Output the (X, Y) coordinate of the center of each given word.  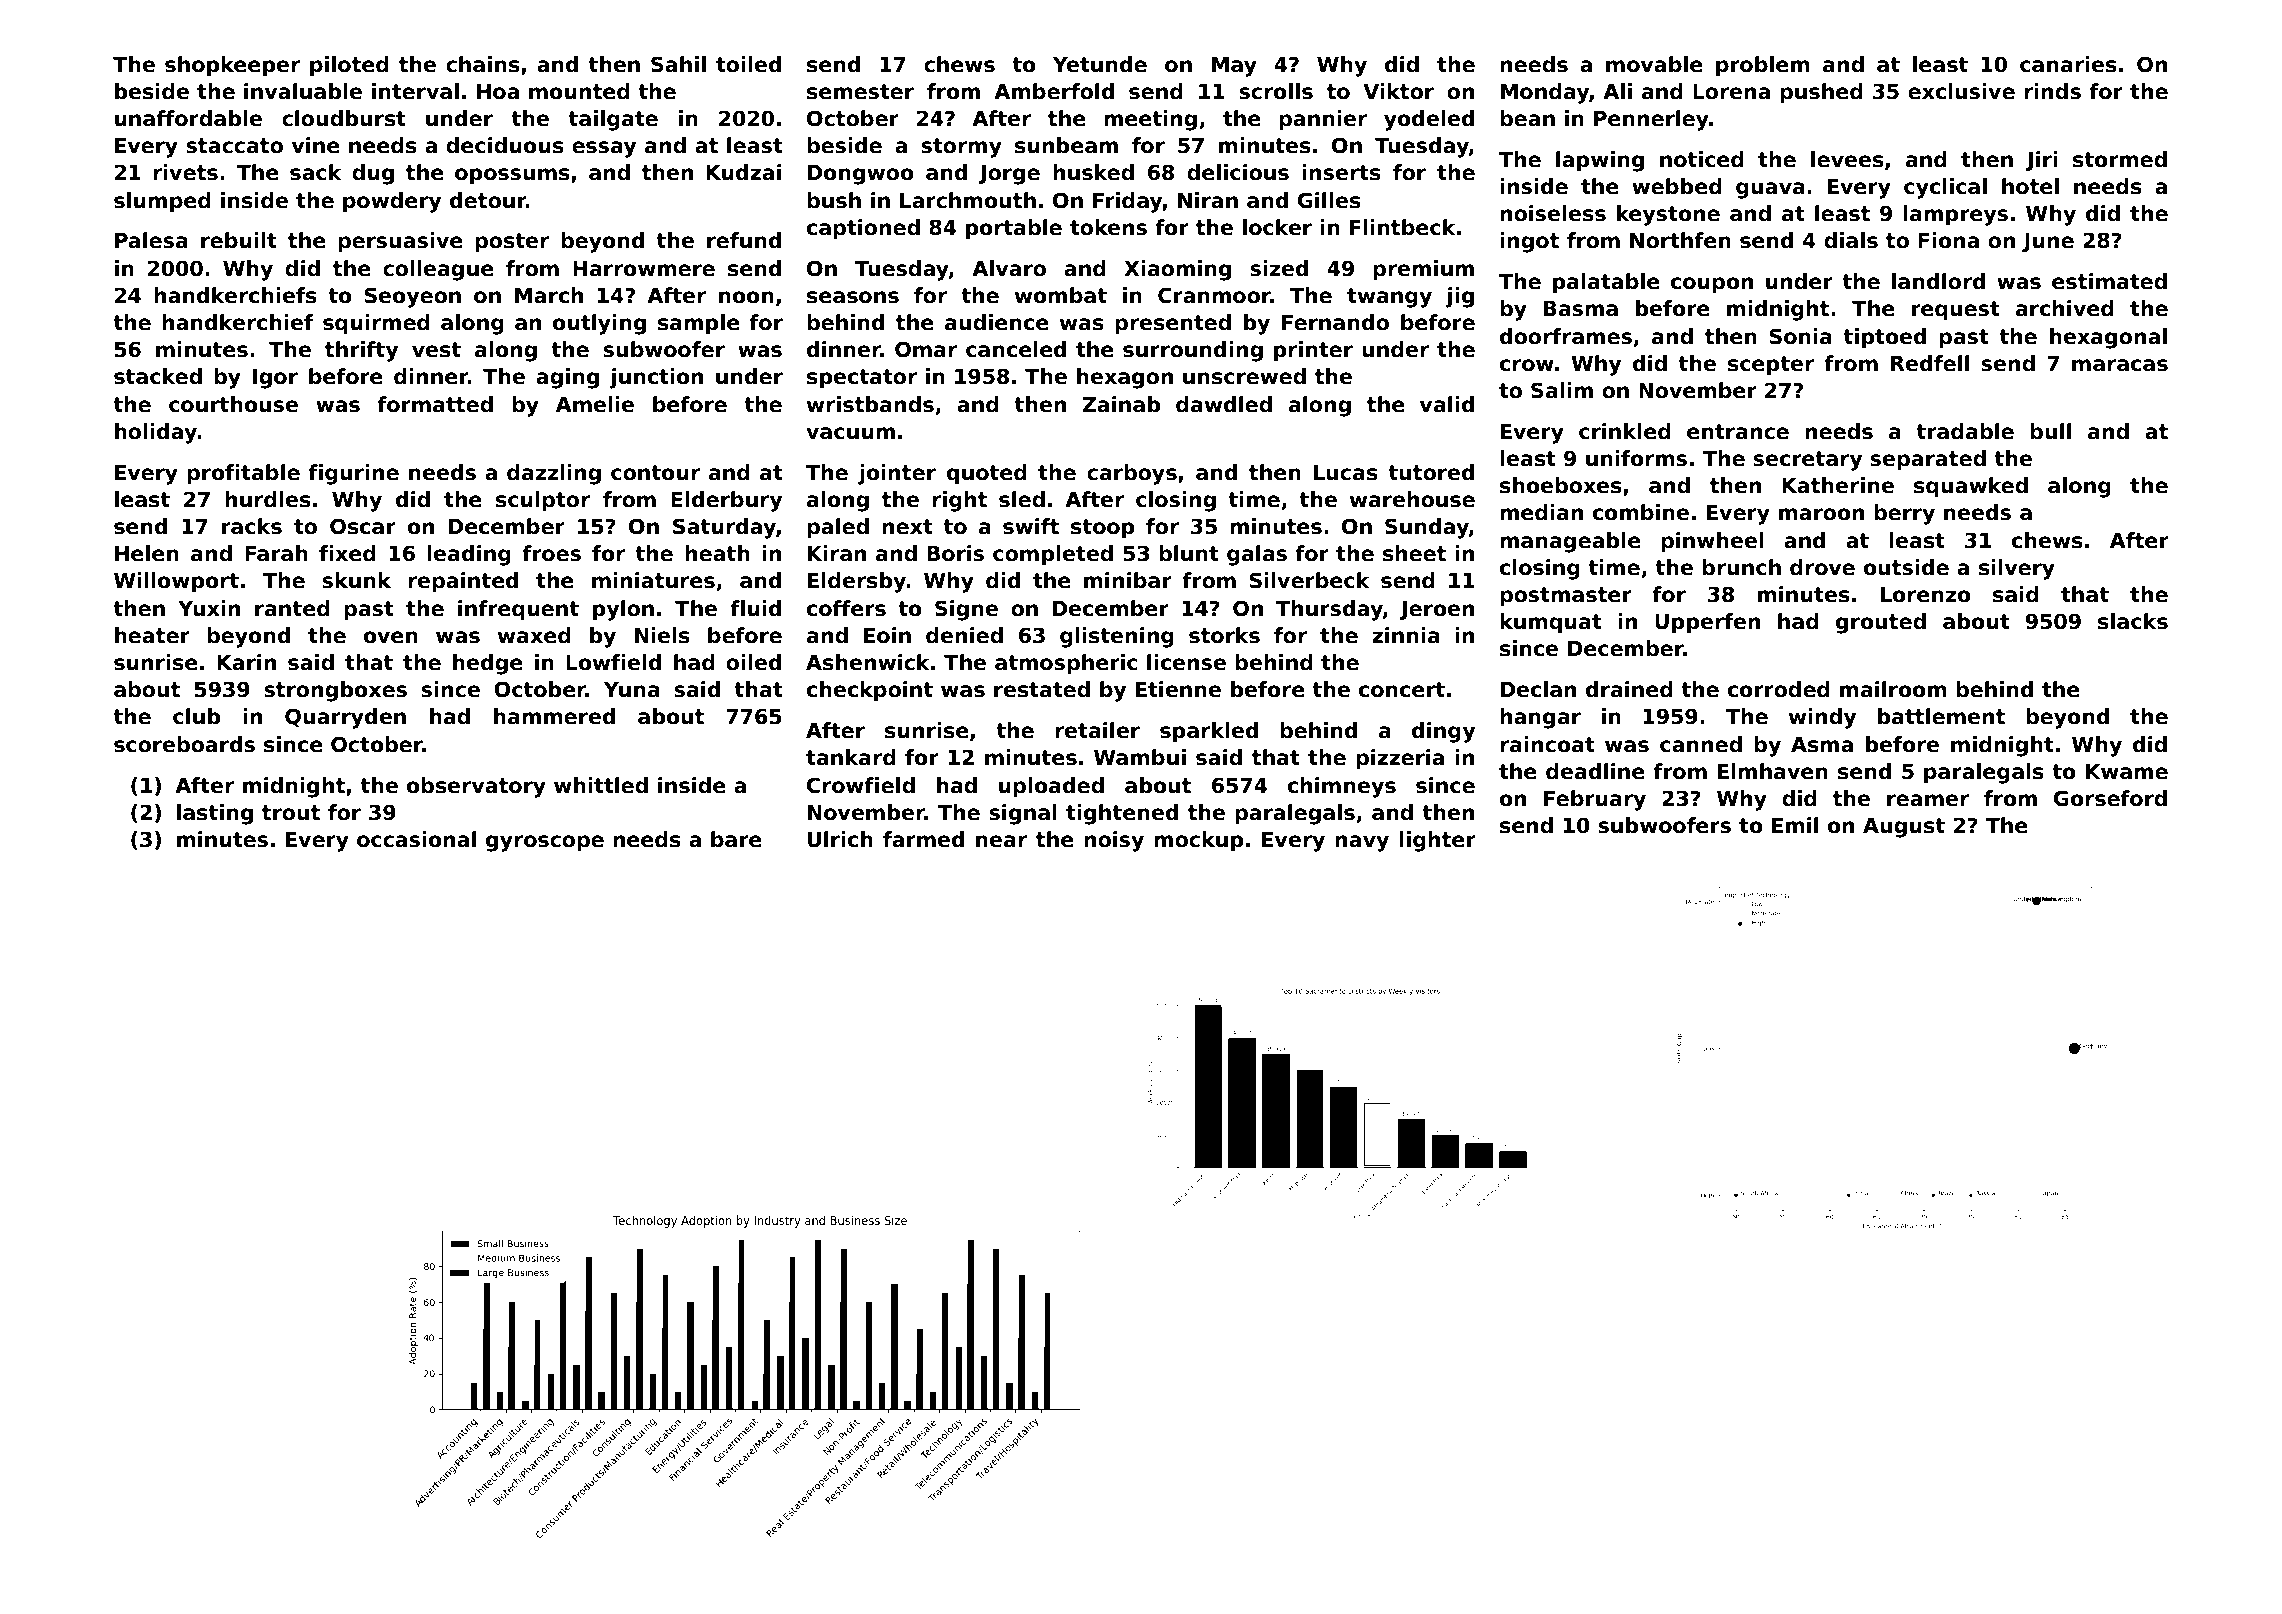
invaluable (303, 91)
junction (656, 378)
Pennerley (1651, 120)
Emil (1795, 825)
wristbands (870, 404)
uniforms (1636, 458)
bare (736, 839)
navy (1362, 843)
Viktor (1398, 91)
